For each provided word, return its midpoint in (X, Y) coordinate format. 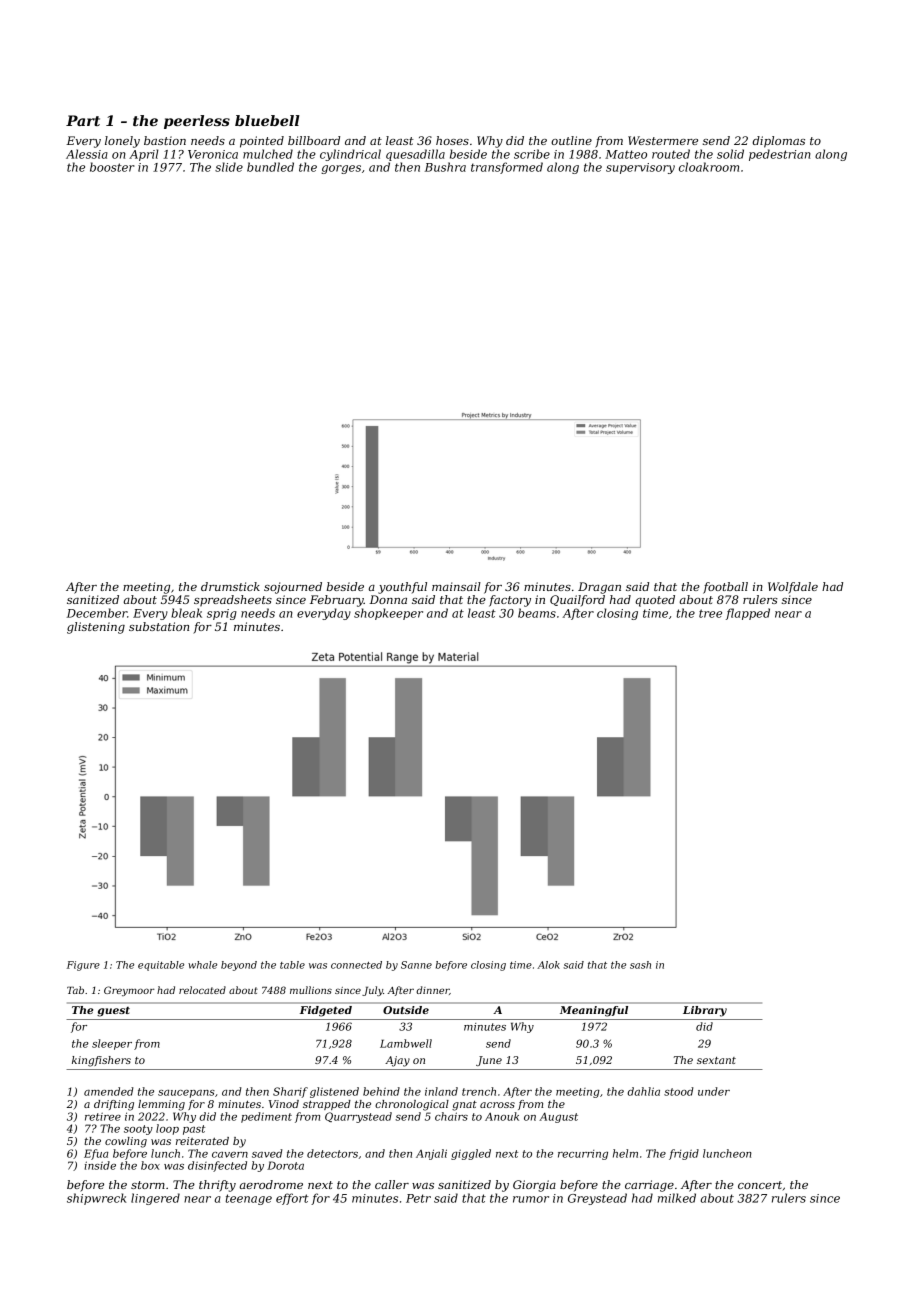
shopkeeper (388, 614)
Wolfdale (793, 588)
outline (571, 140)
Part (83, 120)
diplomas (778, 142)
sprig (222, 614)
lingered (155, 1199)
